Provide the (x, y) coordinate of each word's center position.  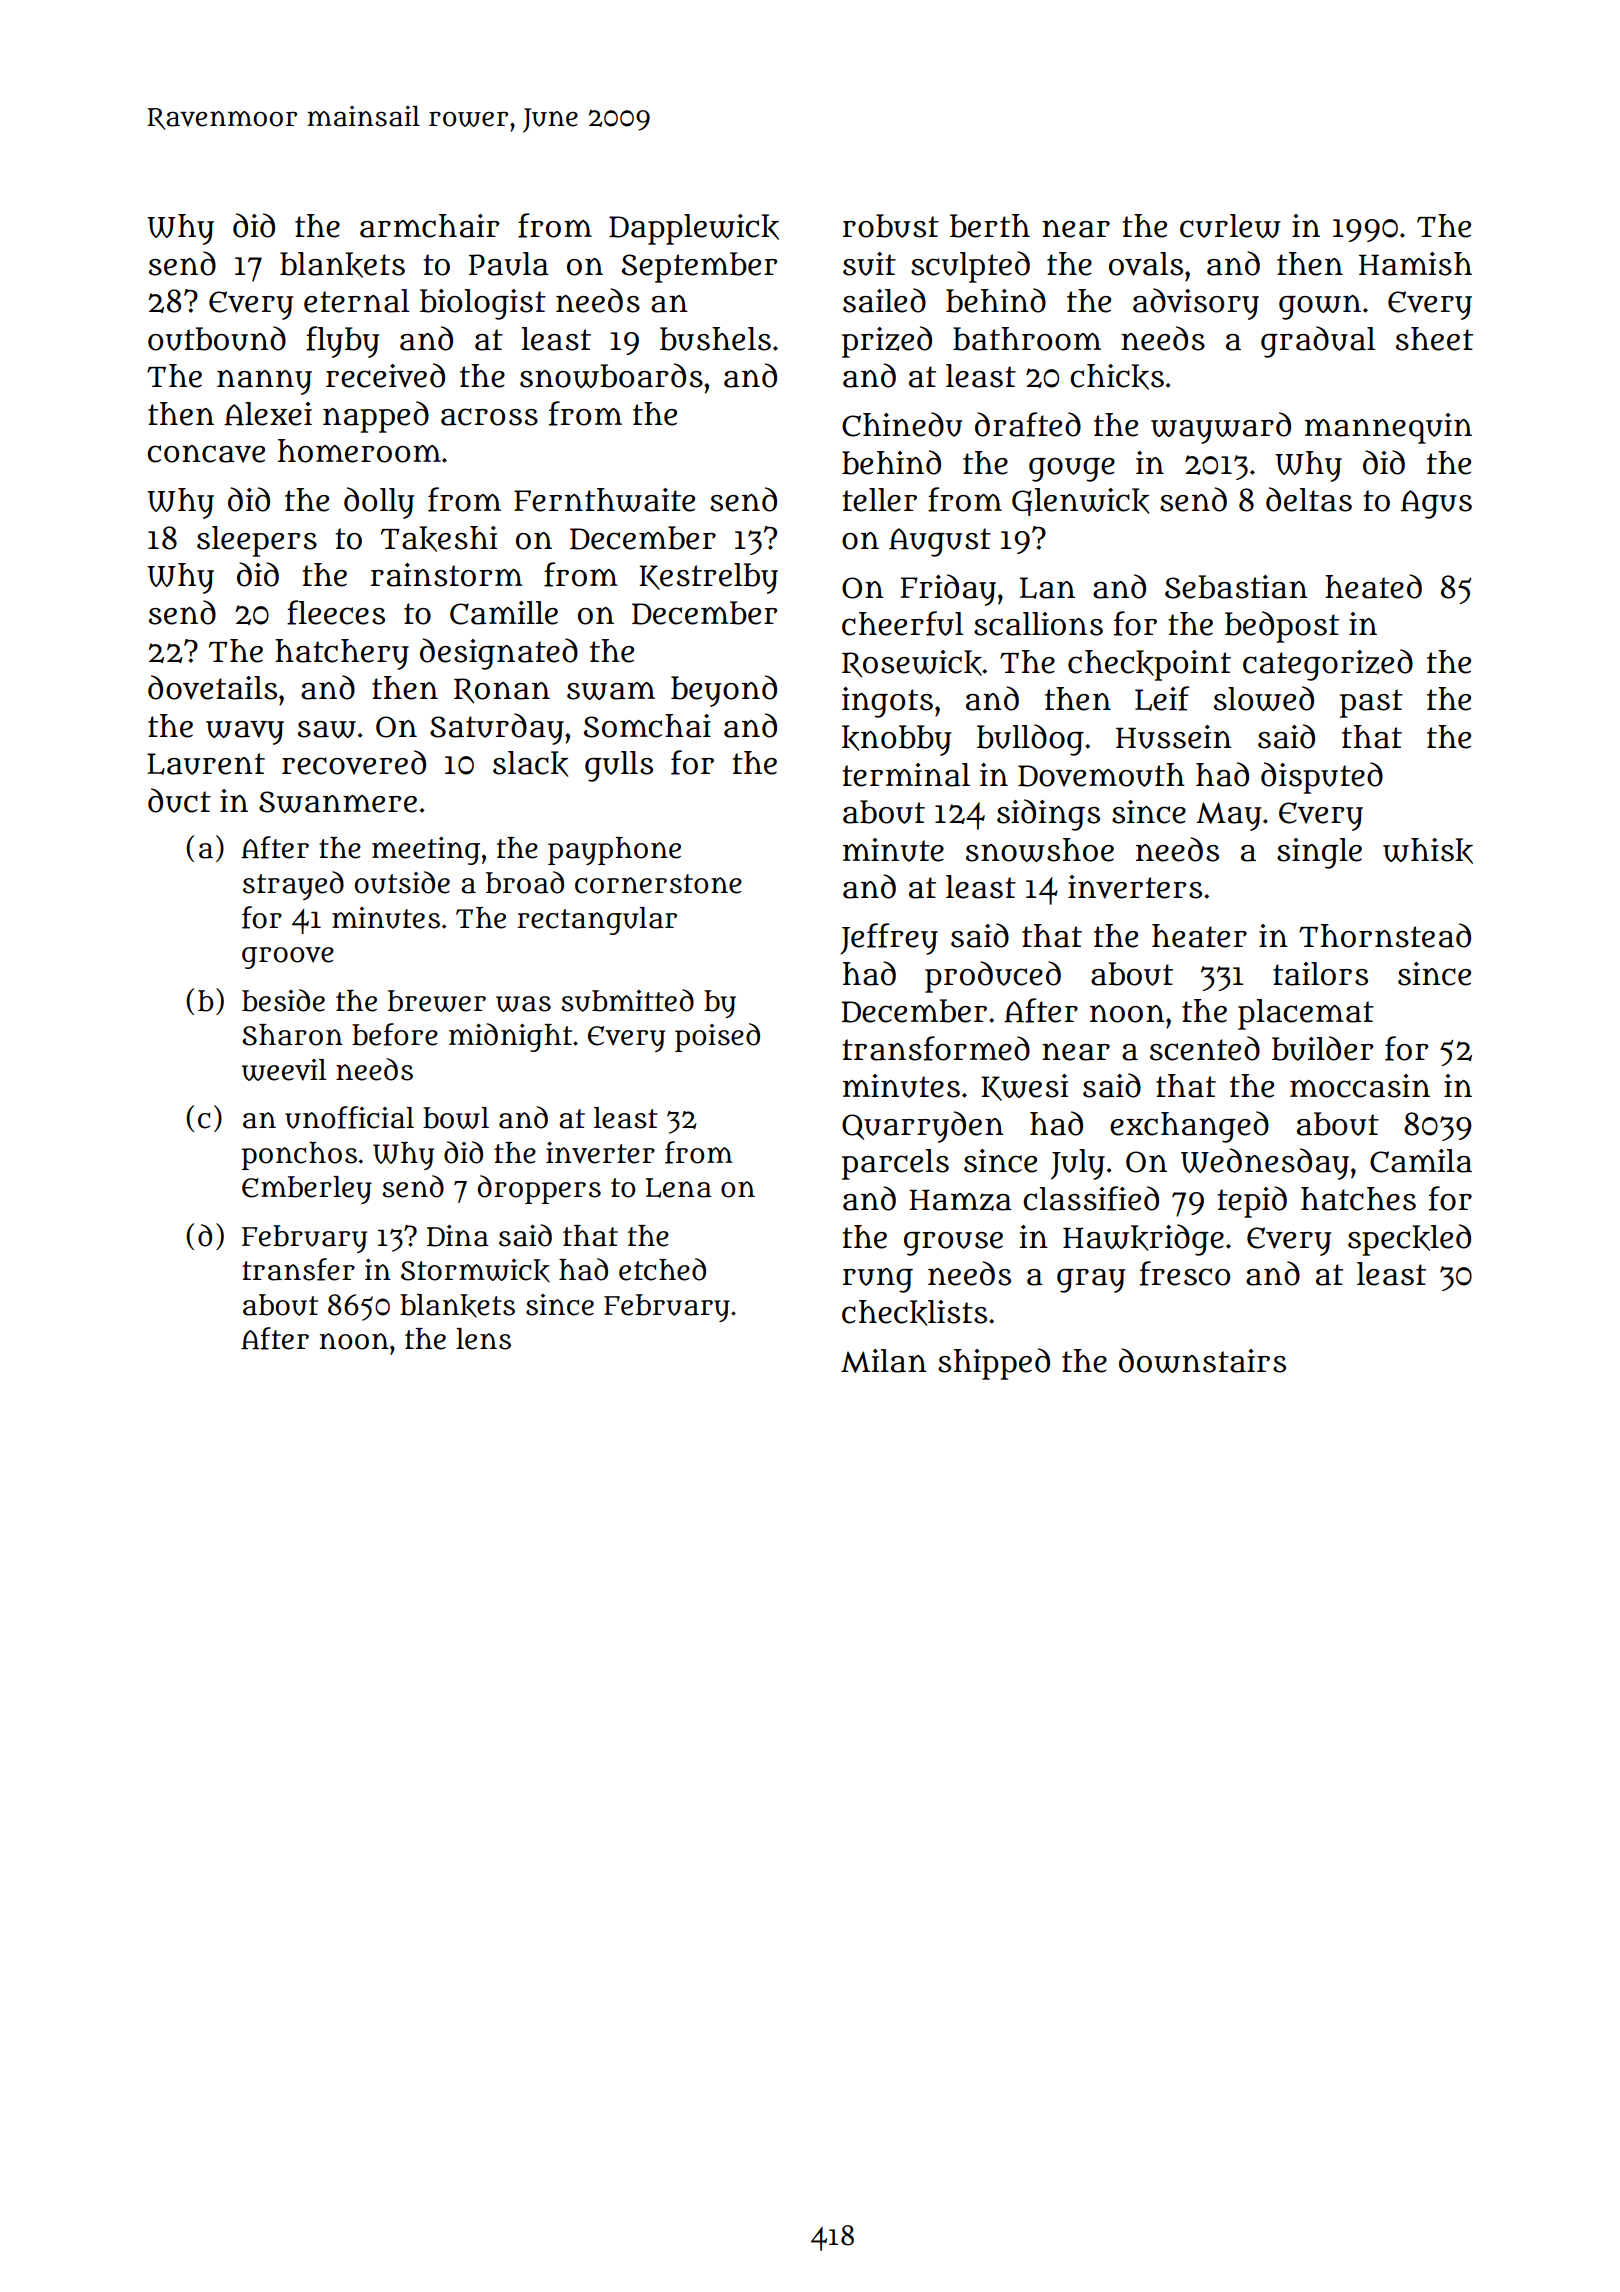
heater (1199, 936)
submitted (627, 1000)
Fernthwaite (604, 500)
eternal (357, 301)
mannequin (1388, 428)
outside (402, 882)
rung (878, 1280)
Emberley (307, 1190)
